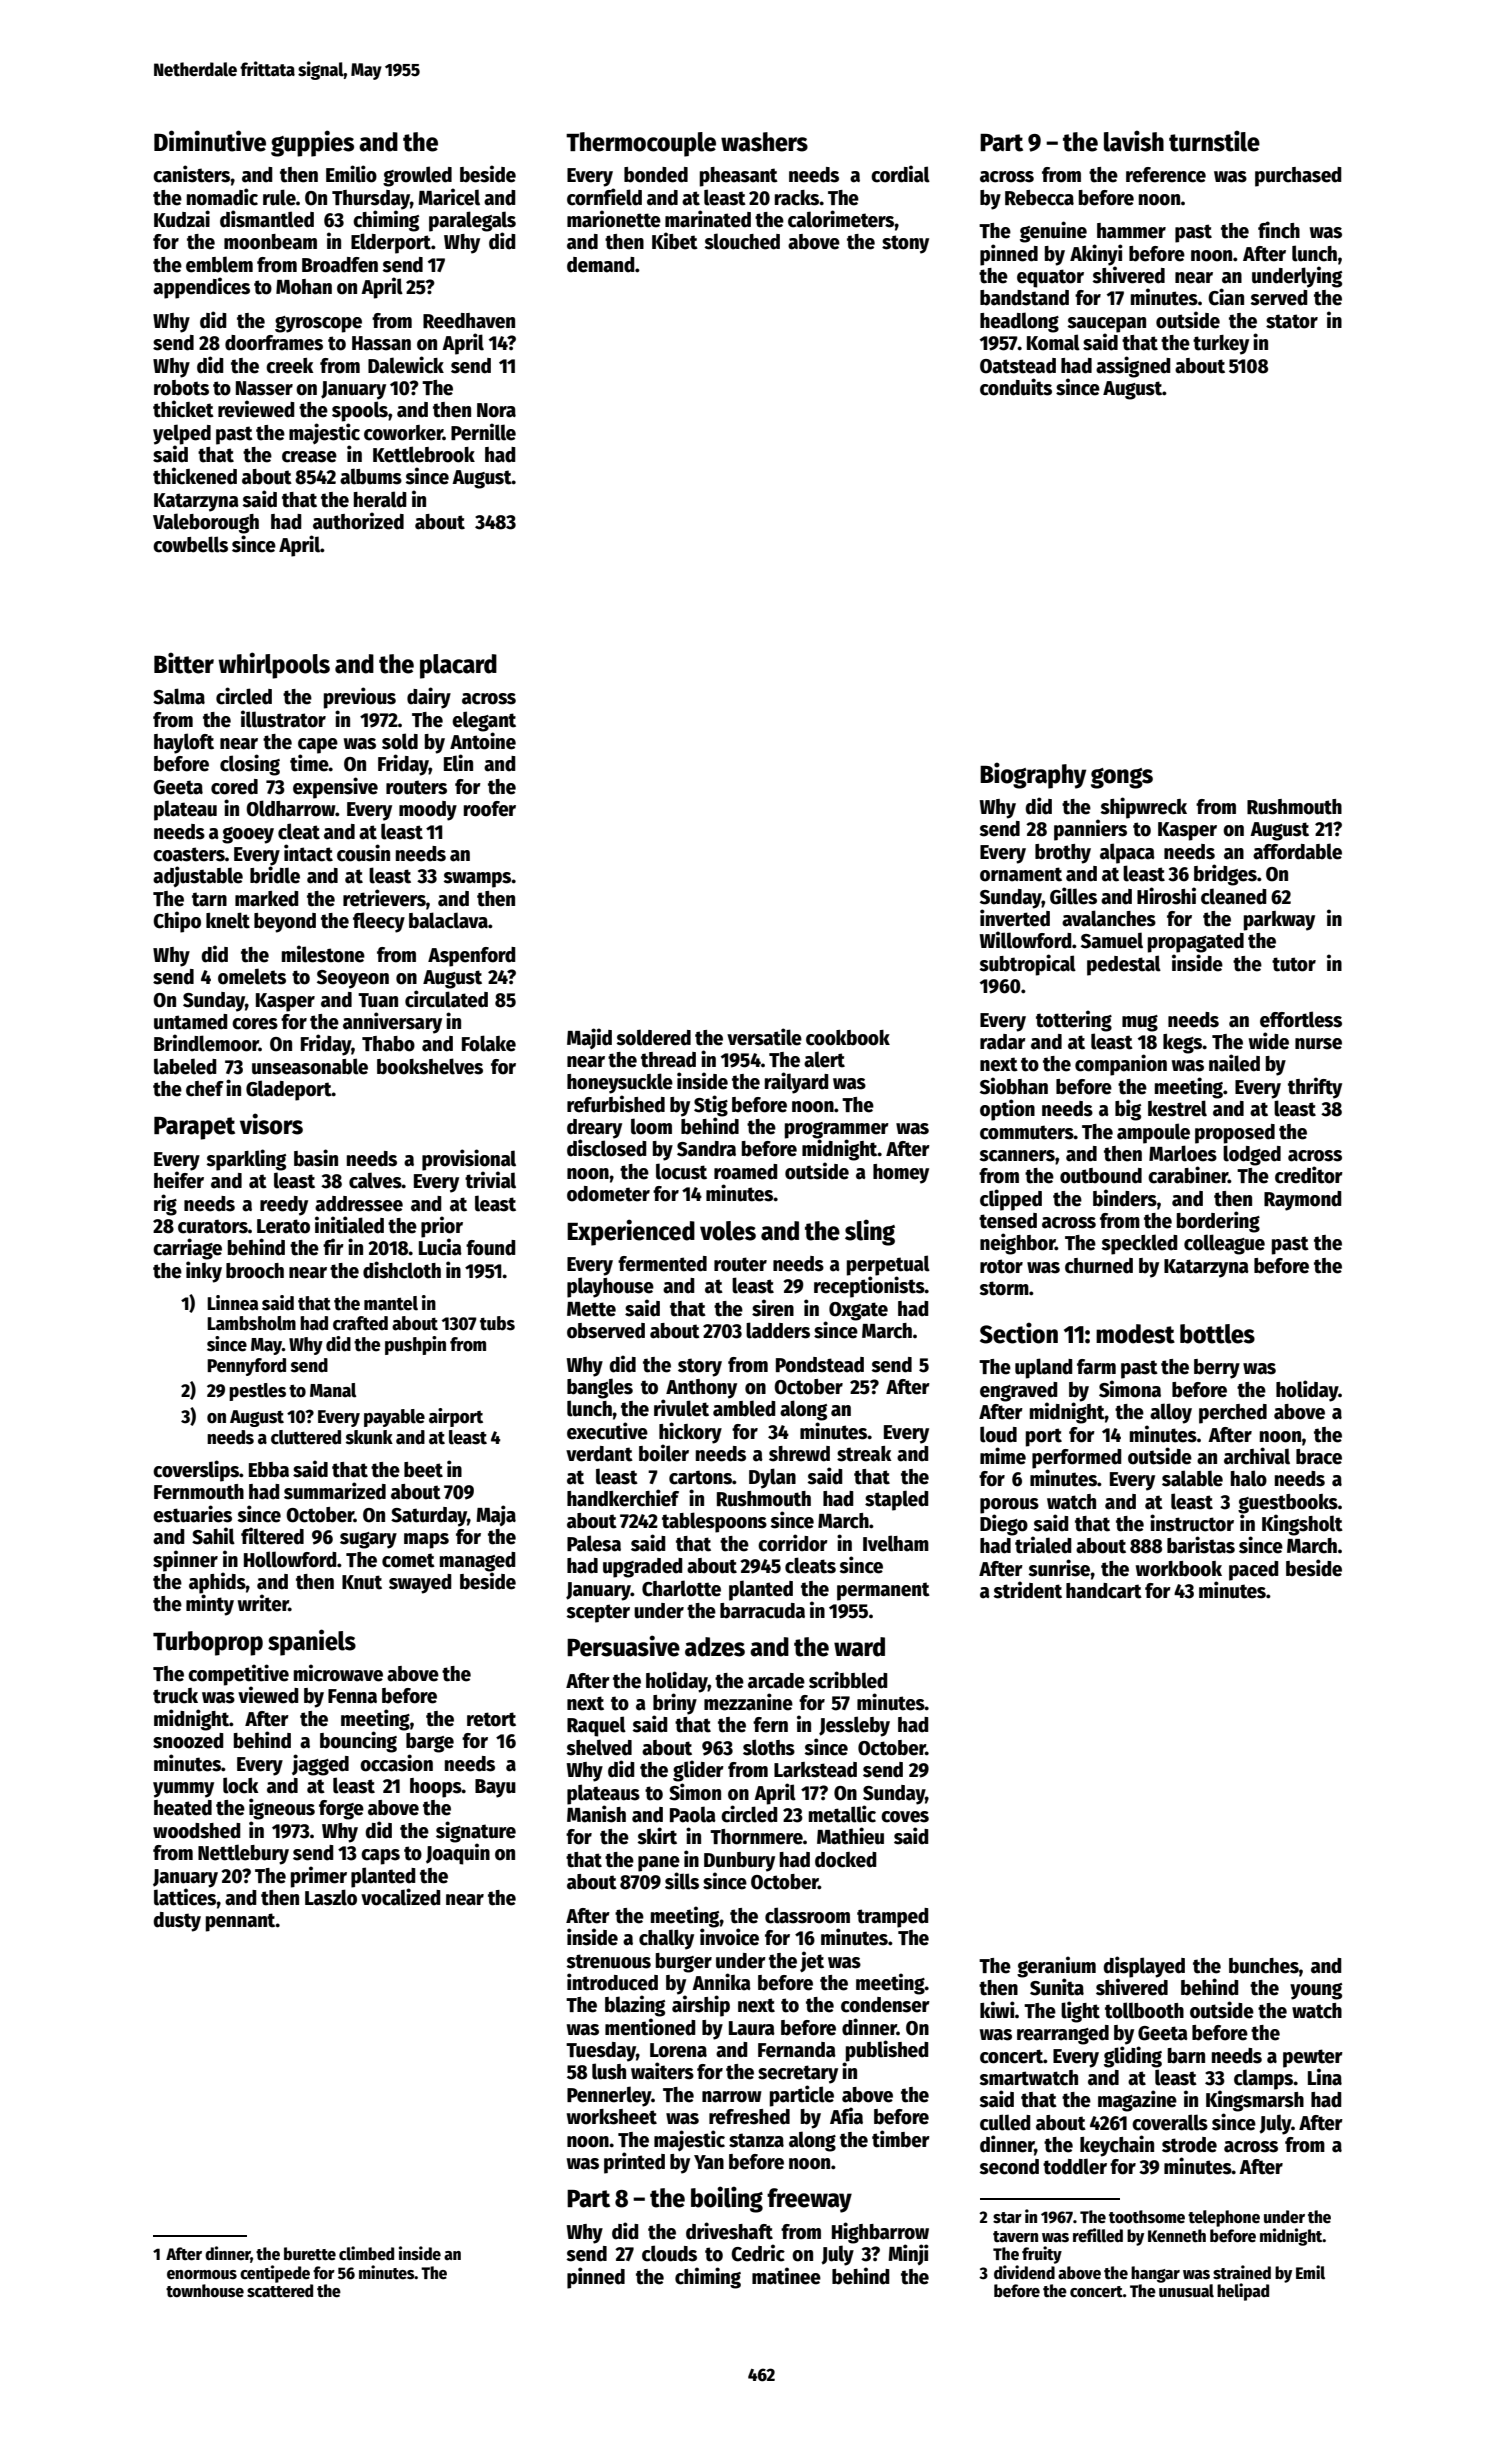 The image size is (1496, 2464). Describe the element at coordinates (764, 142) in the screenshot. I see `washers` at that location.
